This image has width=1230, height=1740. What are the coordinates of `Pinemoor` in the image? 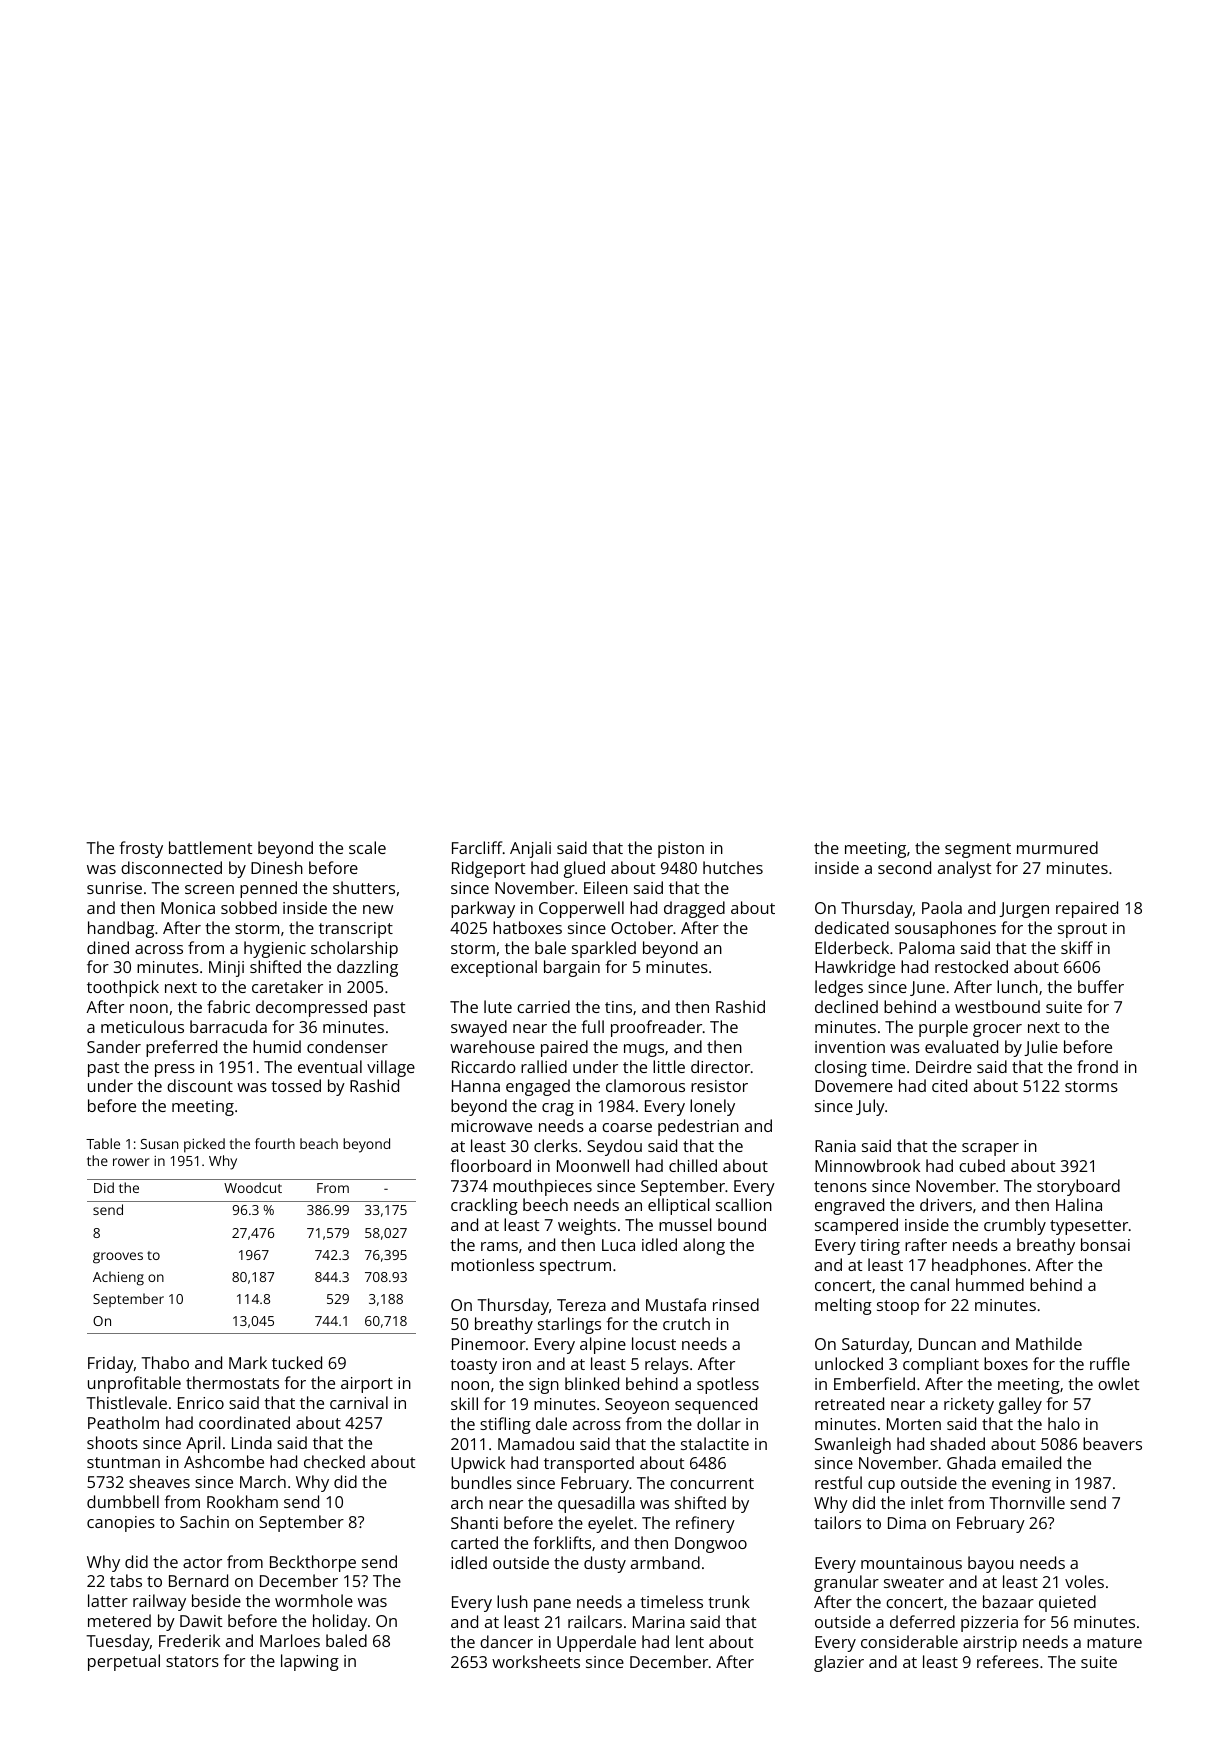 It's located at (489, 1344).
